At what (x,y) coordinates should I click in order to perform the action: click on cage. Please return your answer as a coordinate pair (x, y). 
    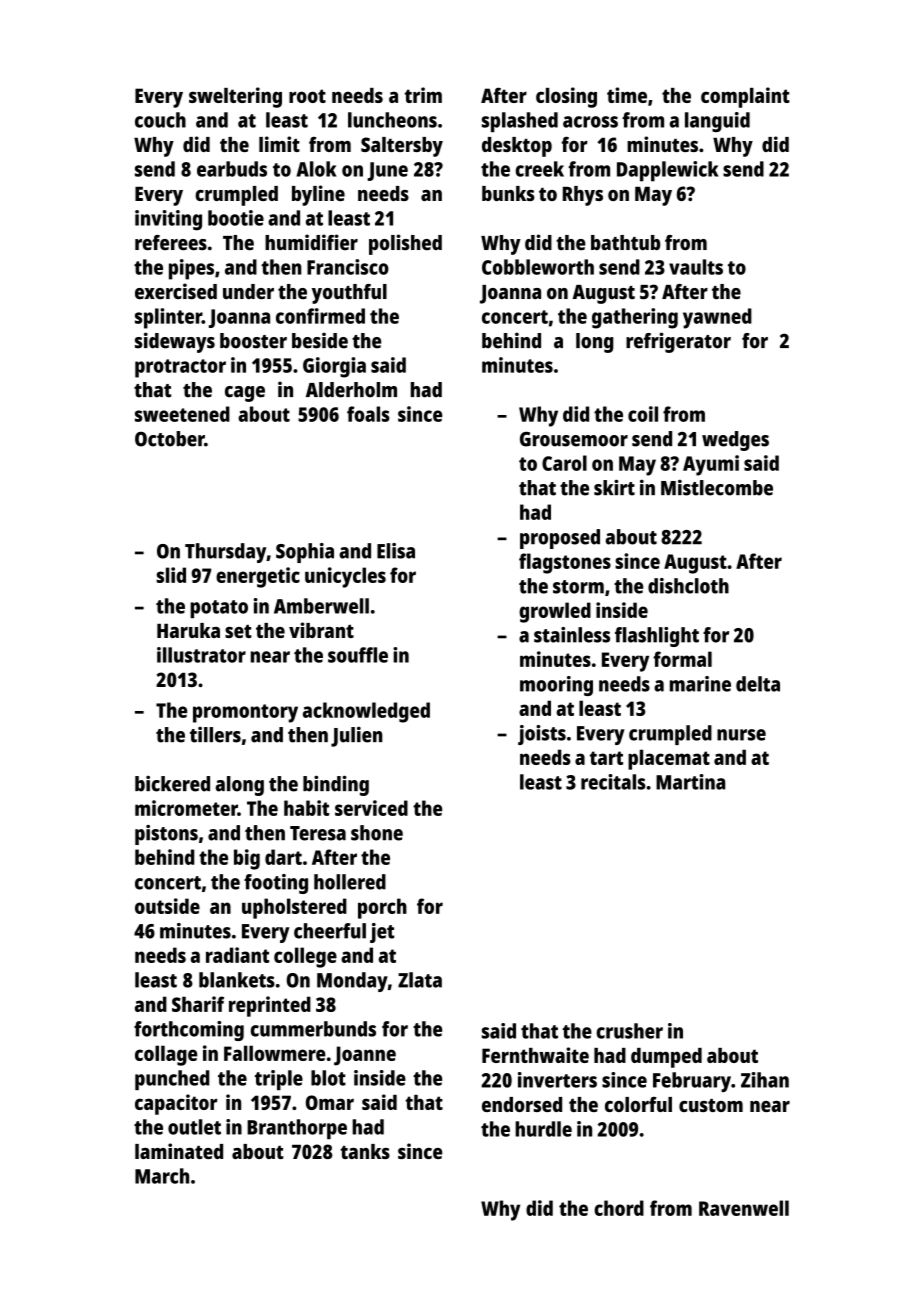
    Looking at the image, I should click on (245, 394).
